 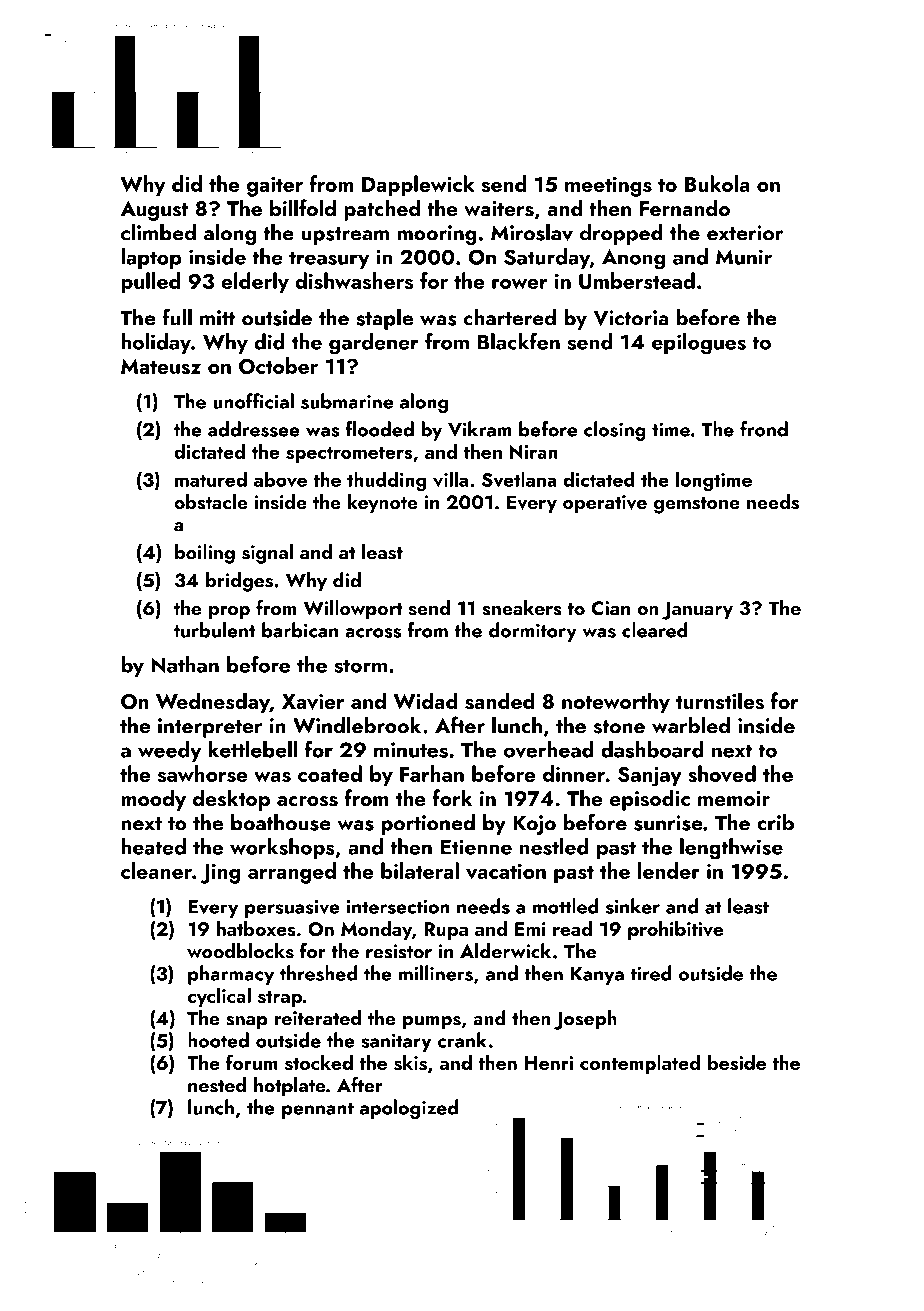 I want to click on epilogues, so click(x=699, y=344).
